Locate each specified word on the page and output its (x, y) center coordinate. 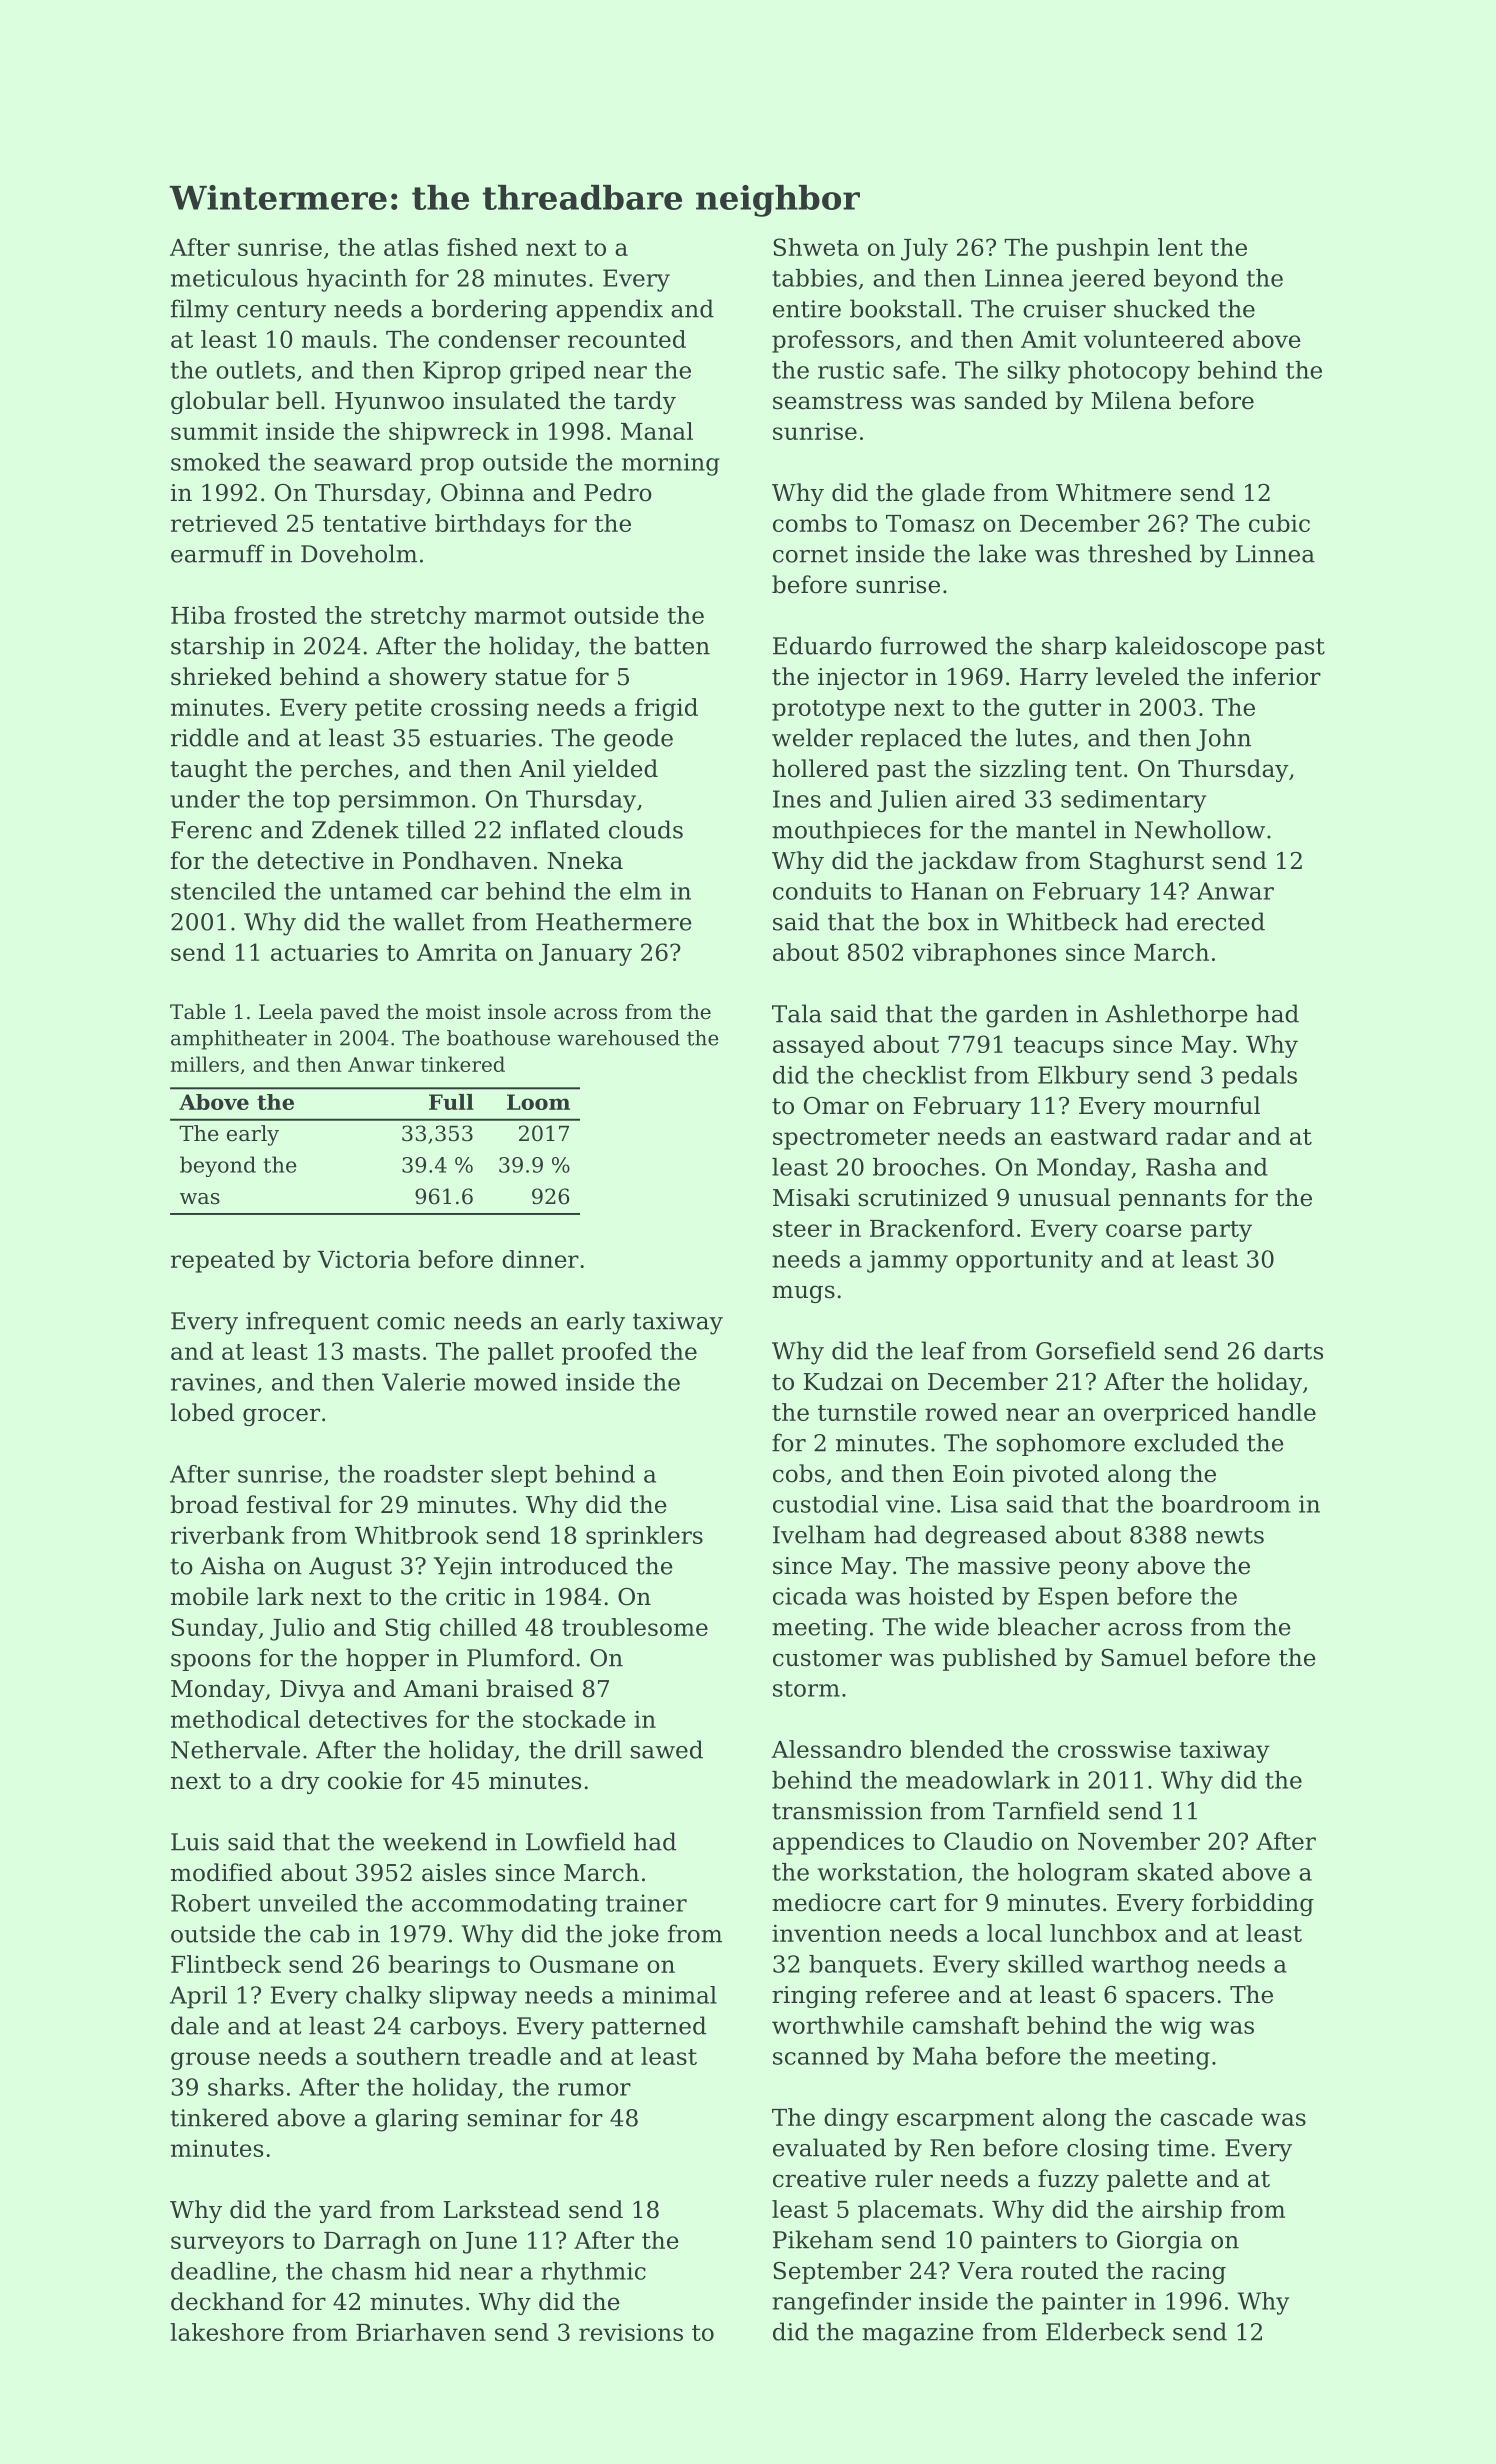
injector (863, 679)
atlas (411, 247)
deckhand (227, 2301)
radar (1198, 1136)
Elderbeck (1105, 2331)
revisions (631, 2332)
